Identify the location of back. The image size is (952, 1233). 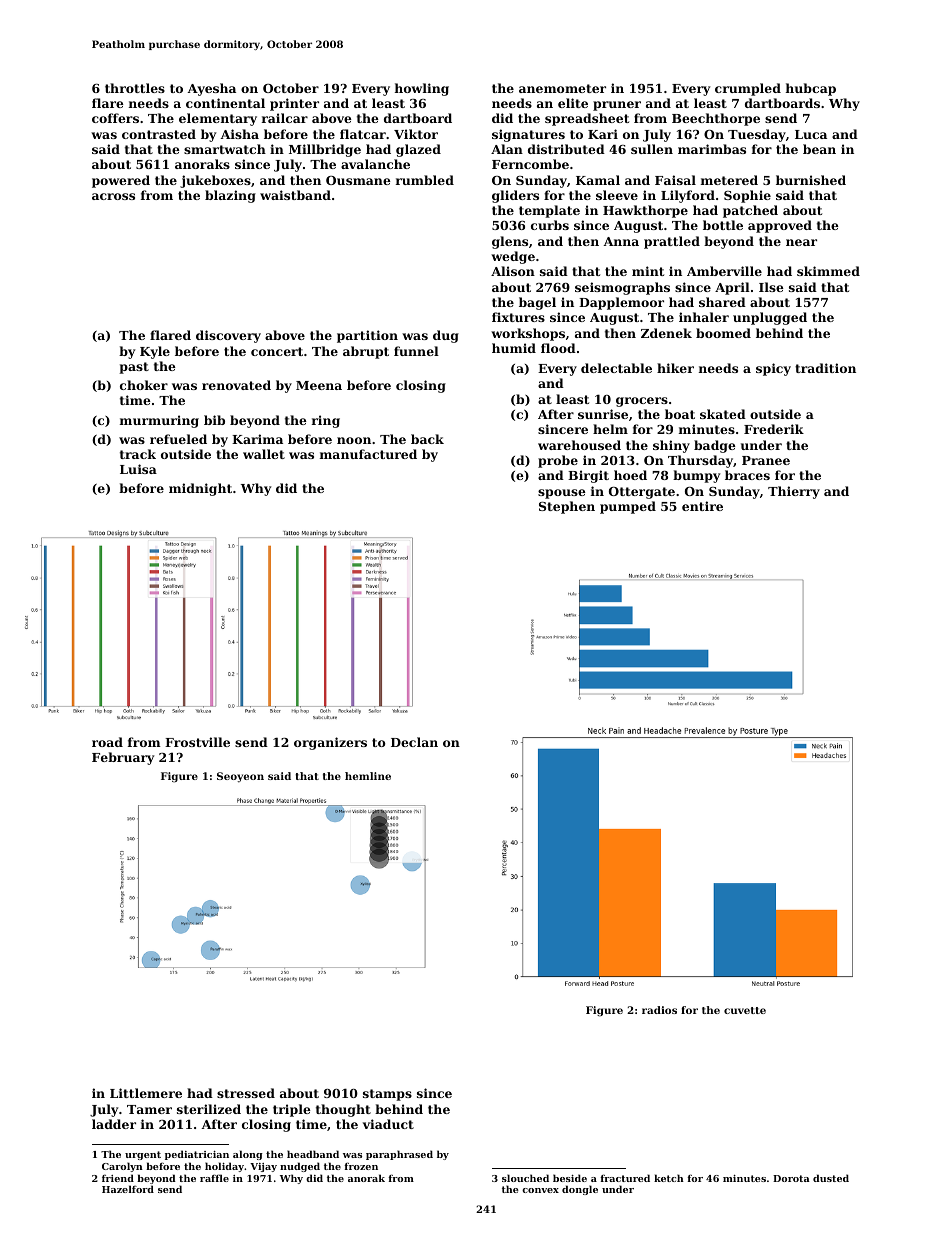
(427, 439).
